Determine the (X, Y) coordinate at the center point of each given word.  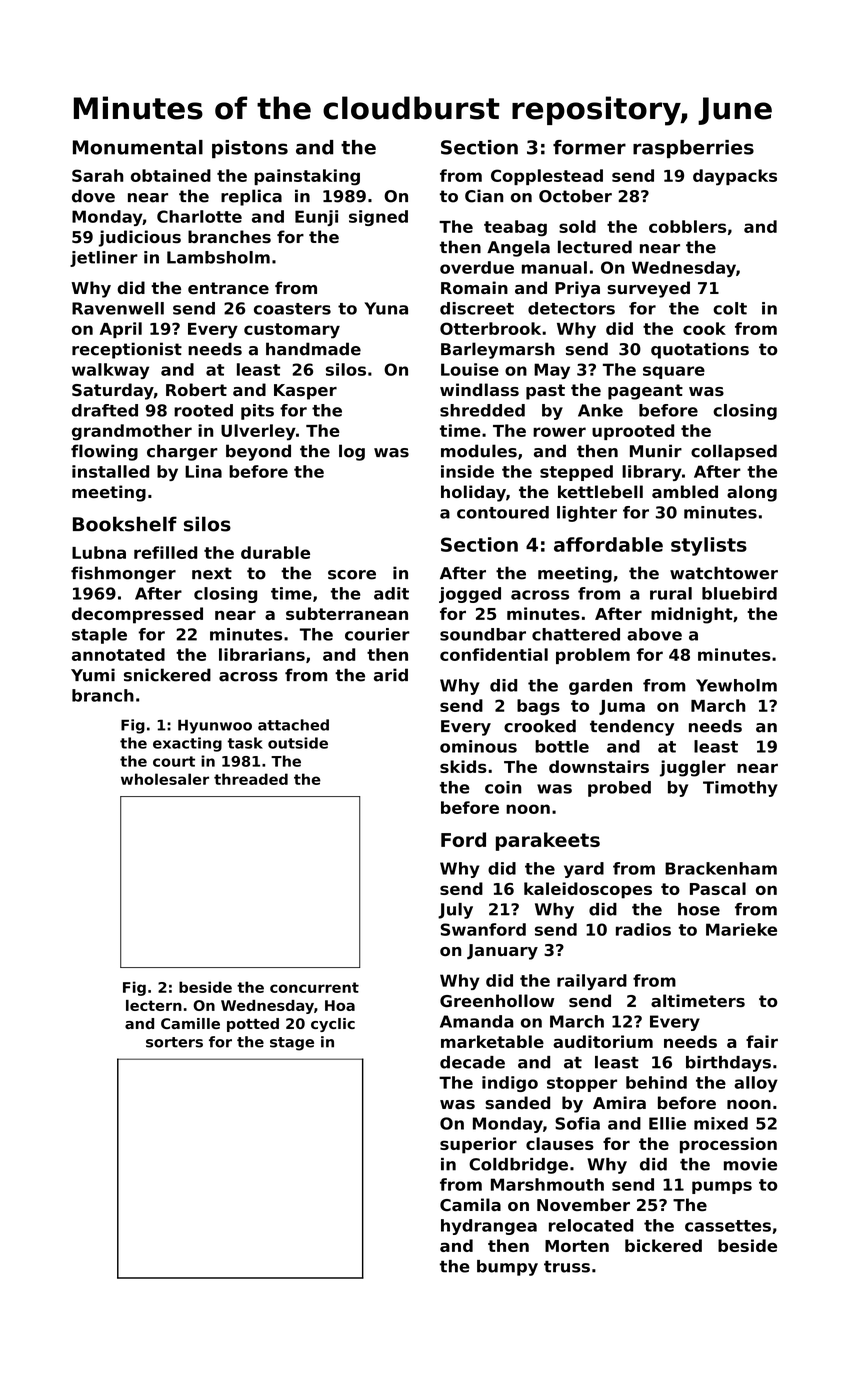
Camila (470, 1205)
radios (643, 929)
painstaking (307, 177)
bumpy (507, 1268)
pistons (250, 149)
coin (503, 787)
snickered (167, 675)
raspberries (693, 149)
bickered (663, 1245)
